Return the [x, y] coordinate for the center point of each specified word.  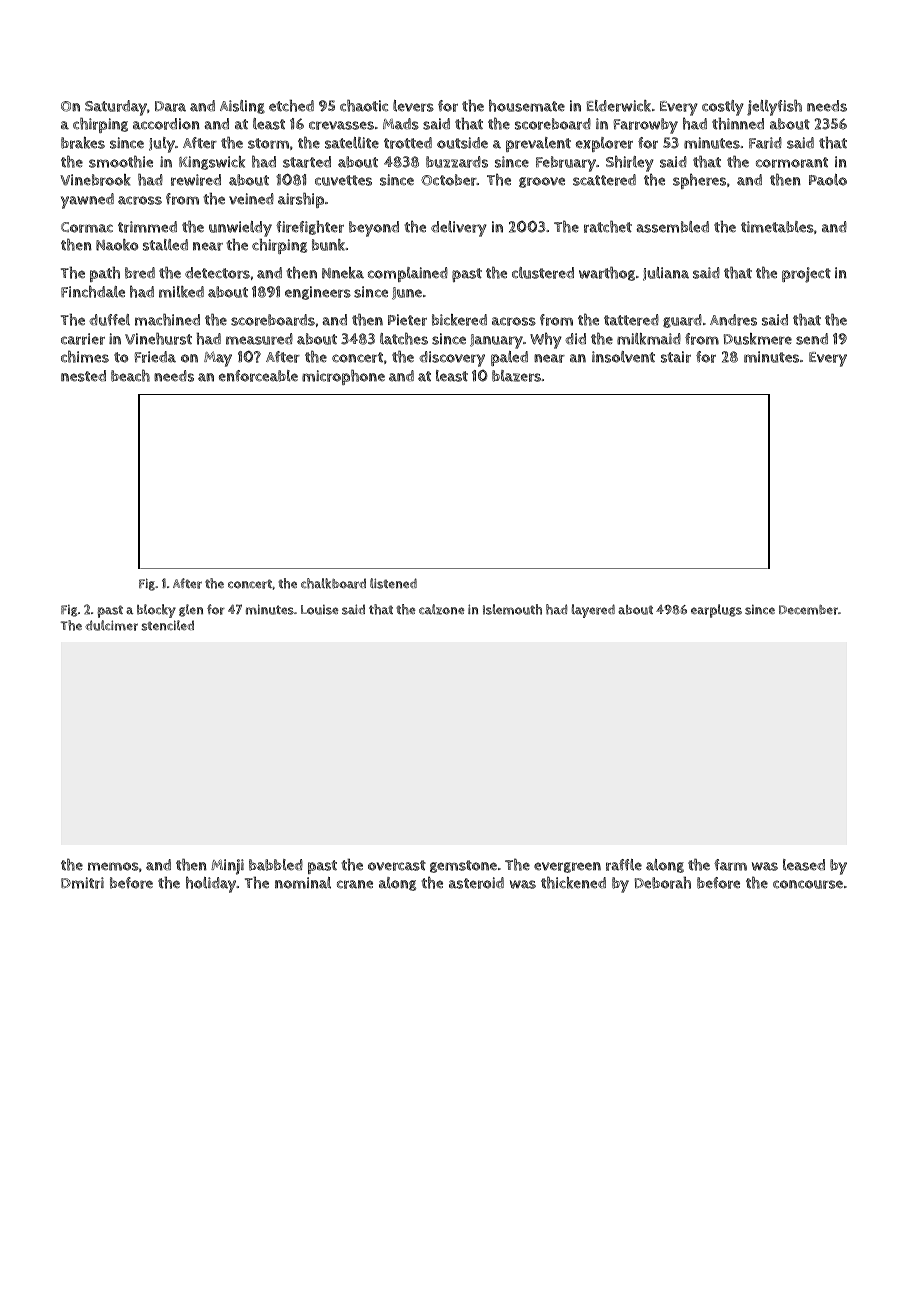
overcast [397, 865]
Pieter [407, 320]
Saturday [116, 108]
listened [393, 583]
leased [804, 865]
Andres [733, 320]
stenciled [167, 625]
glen [191, 610]
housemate [527, 105]
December [808, 610]
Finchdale [93, 291]
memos [113, 866]
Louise [320, 610]
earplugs [716, 611]
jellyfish [774, 108]
